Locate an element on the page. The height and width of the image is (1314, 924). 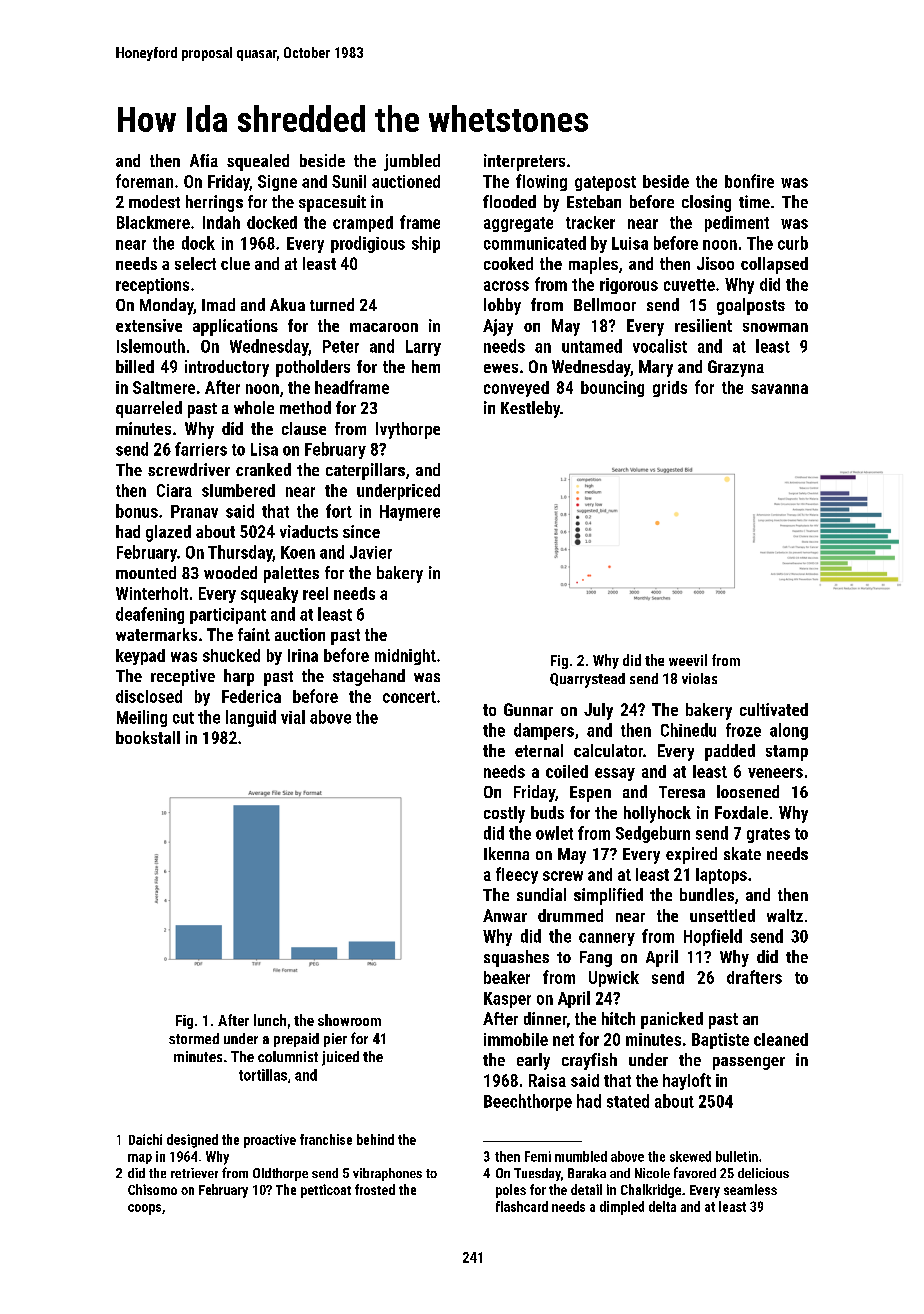
laptops is located at coordinates (721, 876).
